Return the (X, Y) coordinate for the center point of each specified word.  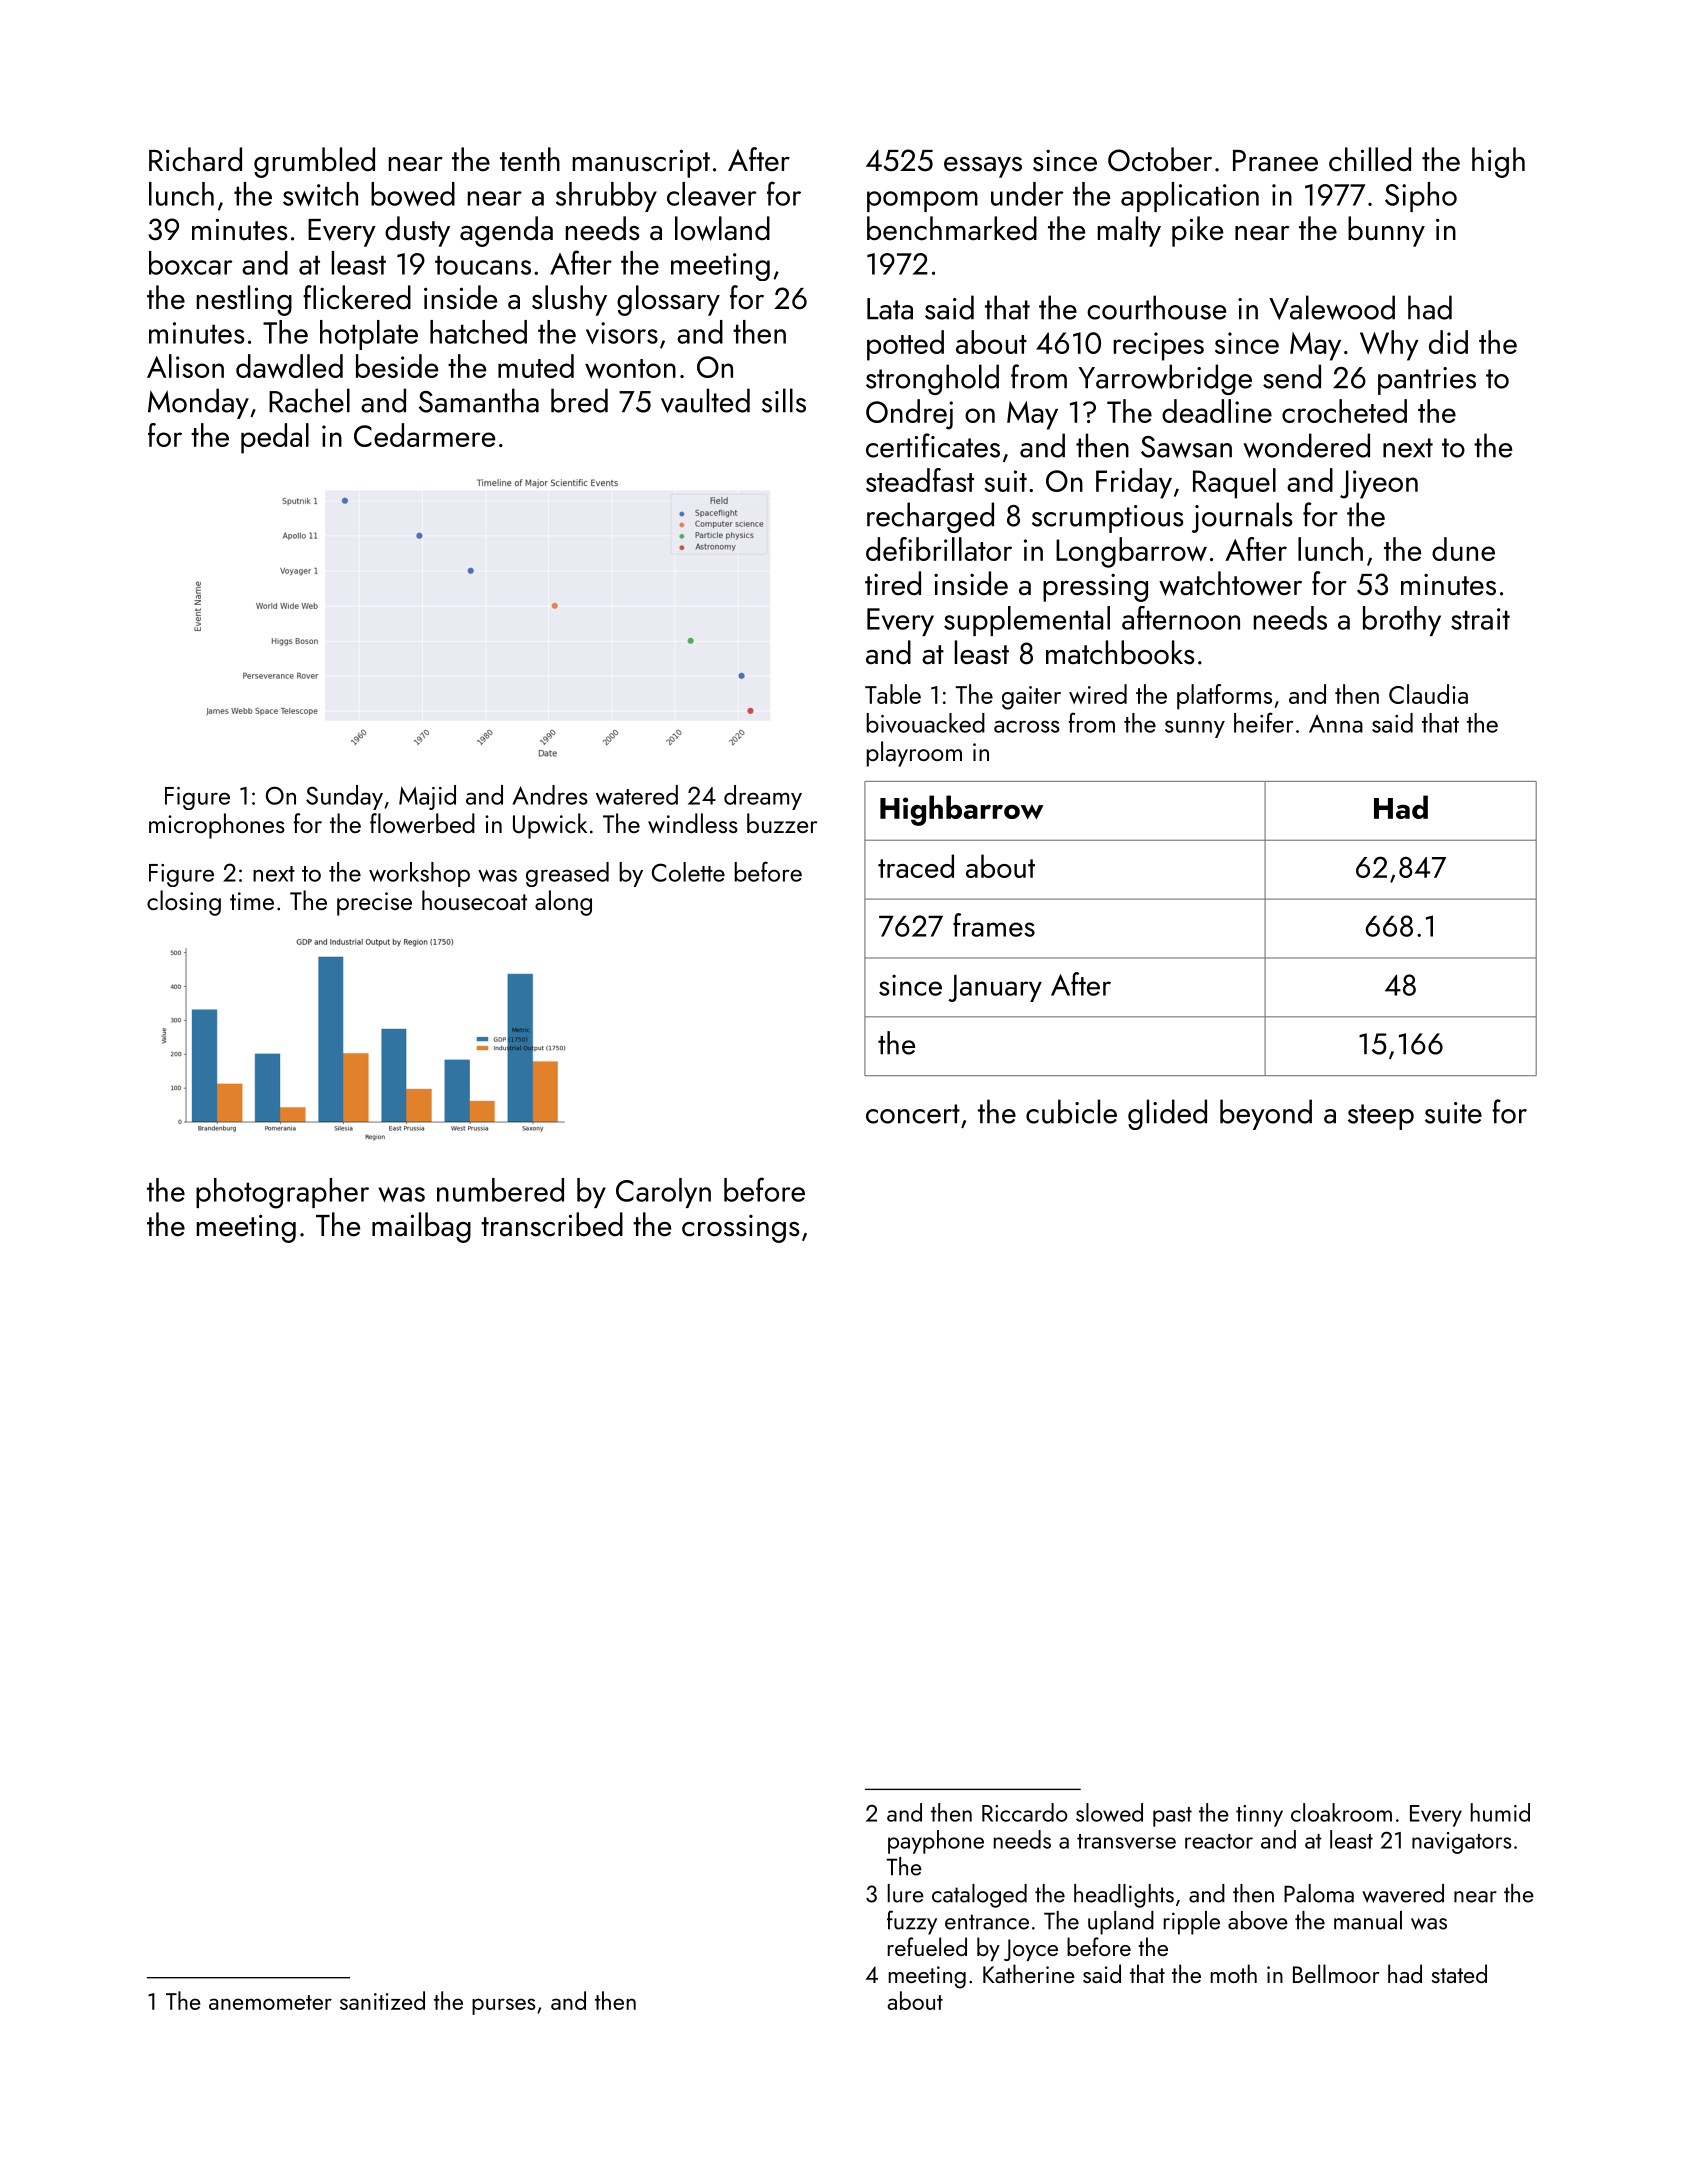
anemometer (270, 2002)
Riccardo (1025, 1812)
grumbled (314, 162)
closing (184, 903)
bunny (1386, 231)
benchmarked (952, 228)
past (1172, 1817)
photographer (282, 1193)
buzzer (782, 823)
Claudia (1428, 694)
